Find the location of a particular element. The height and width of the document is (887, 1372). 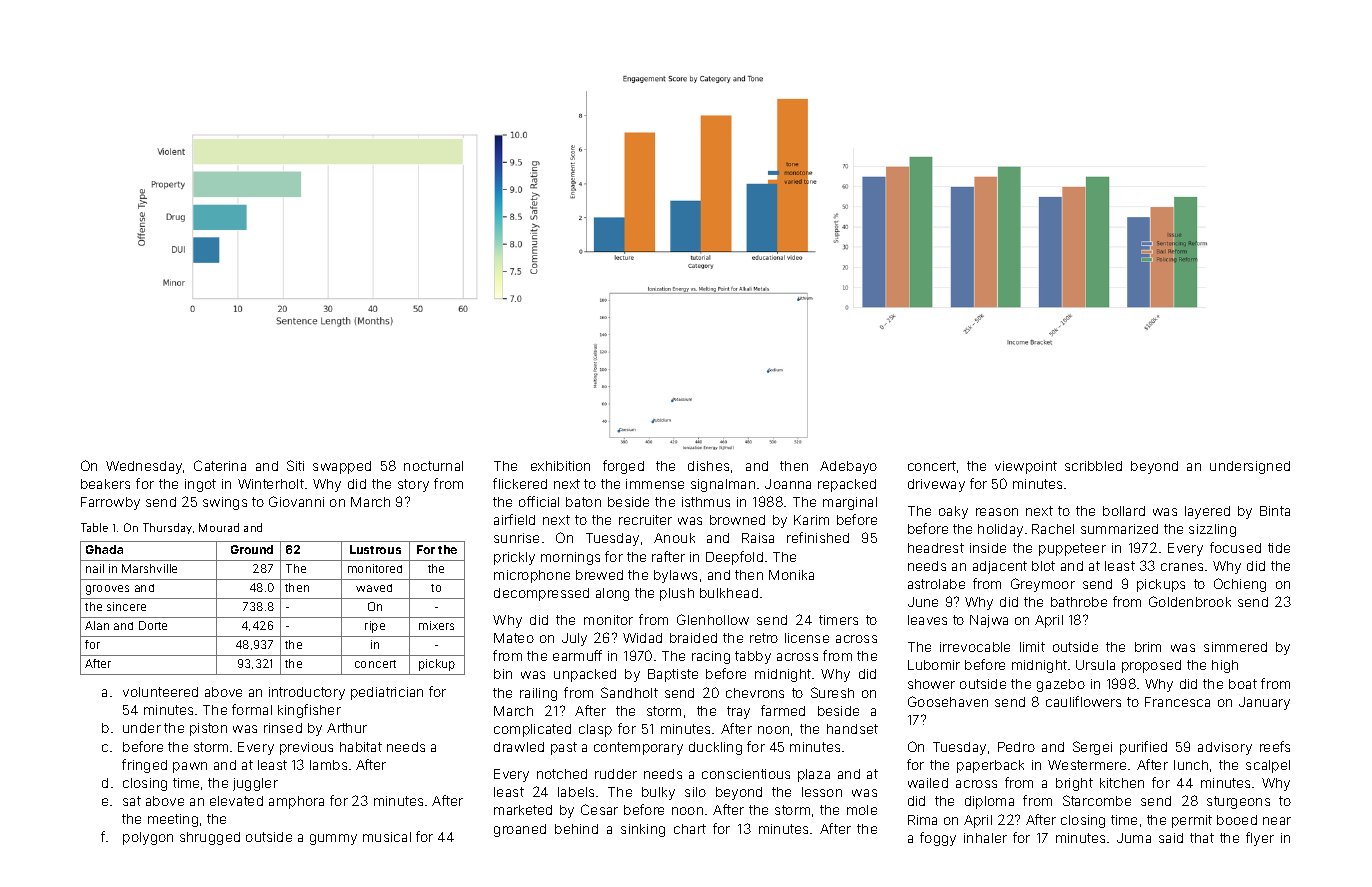

Lustrous is located at coordinates (375, 549).
